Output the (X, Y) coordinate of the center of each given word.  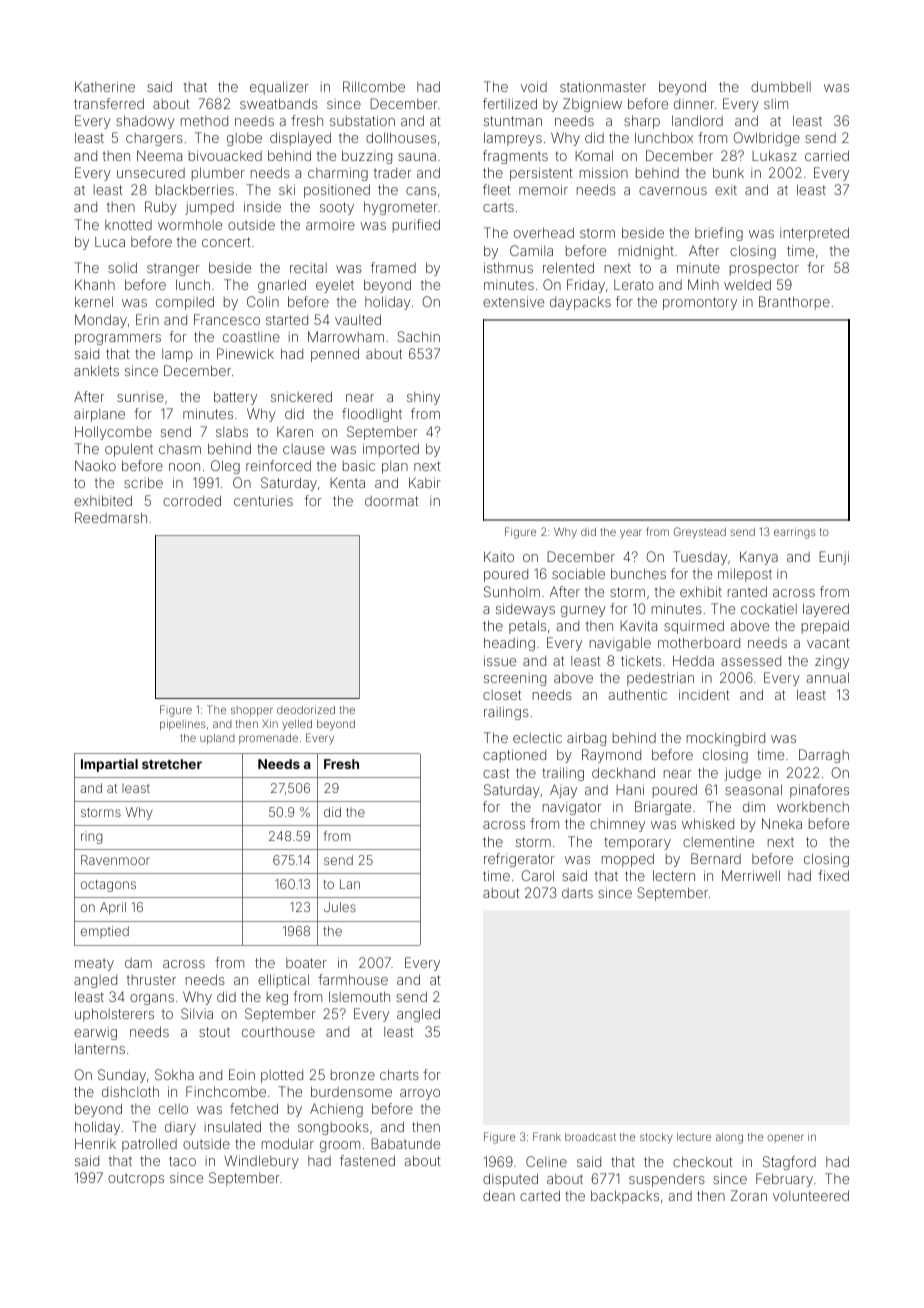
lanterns (100, 1048)
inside (262, 206)
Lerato (634, 285)
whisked (708, 823)
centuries (263, 500)
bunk (728, 172)
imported (391, 450)
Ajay (563, 791)
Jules (340, 907)
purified (416, 226)
